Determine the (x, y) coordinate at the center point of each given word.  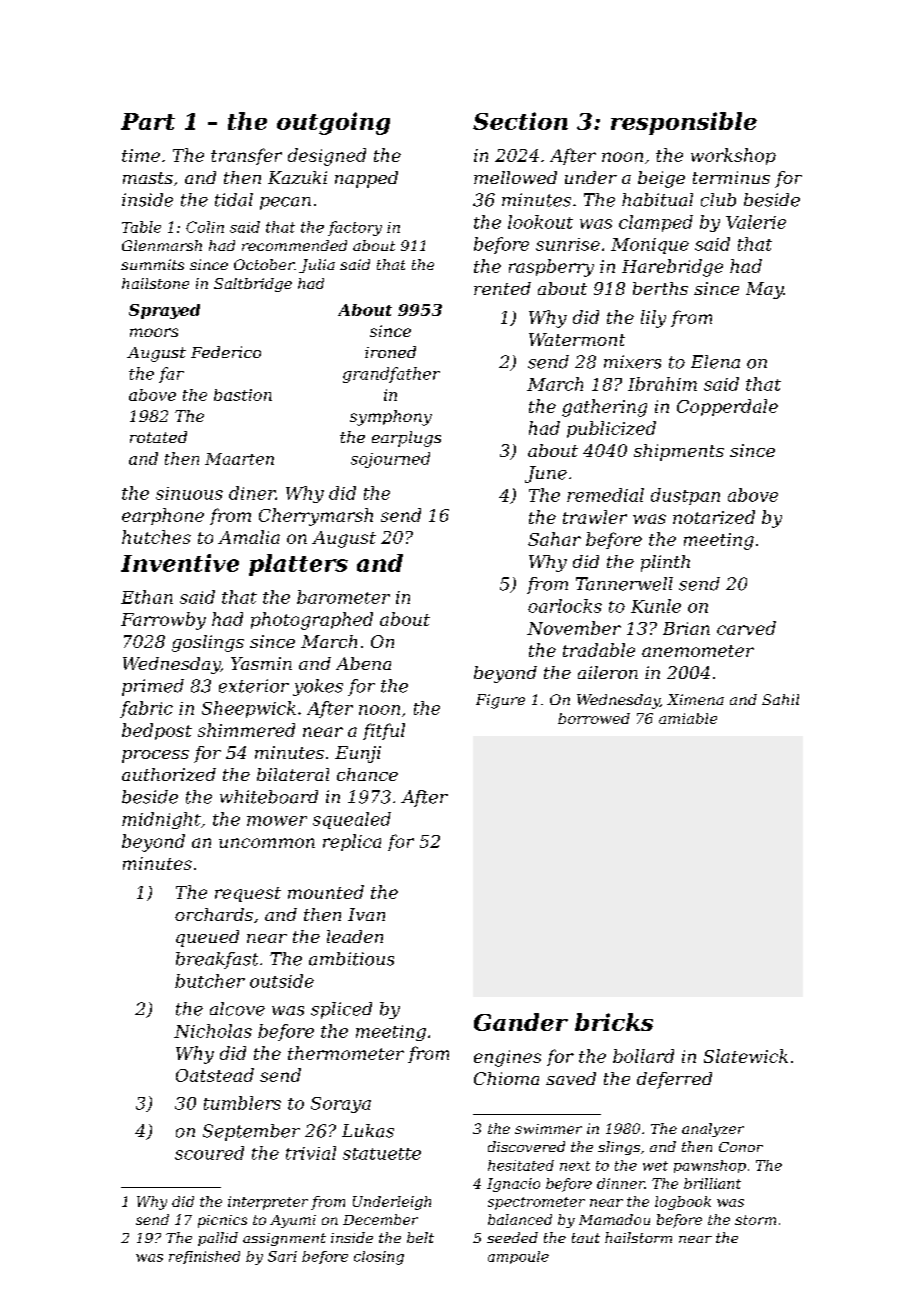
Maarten (239, 459)
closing (379, 1258)
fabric (146, 709)
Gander (521, 1022)
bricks (614, 1022)
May (765, 290)
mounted (326, 892)
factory (355, 228)
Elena (715, 362)
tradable (599, 650)
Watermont (577, 339)
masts (148, 178)
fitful (384, 731)
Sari (282, 1256)
